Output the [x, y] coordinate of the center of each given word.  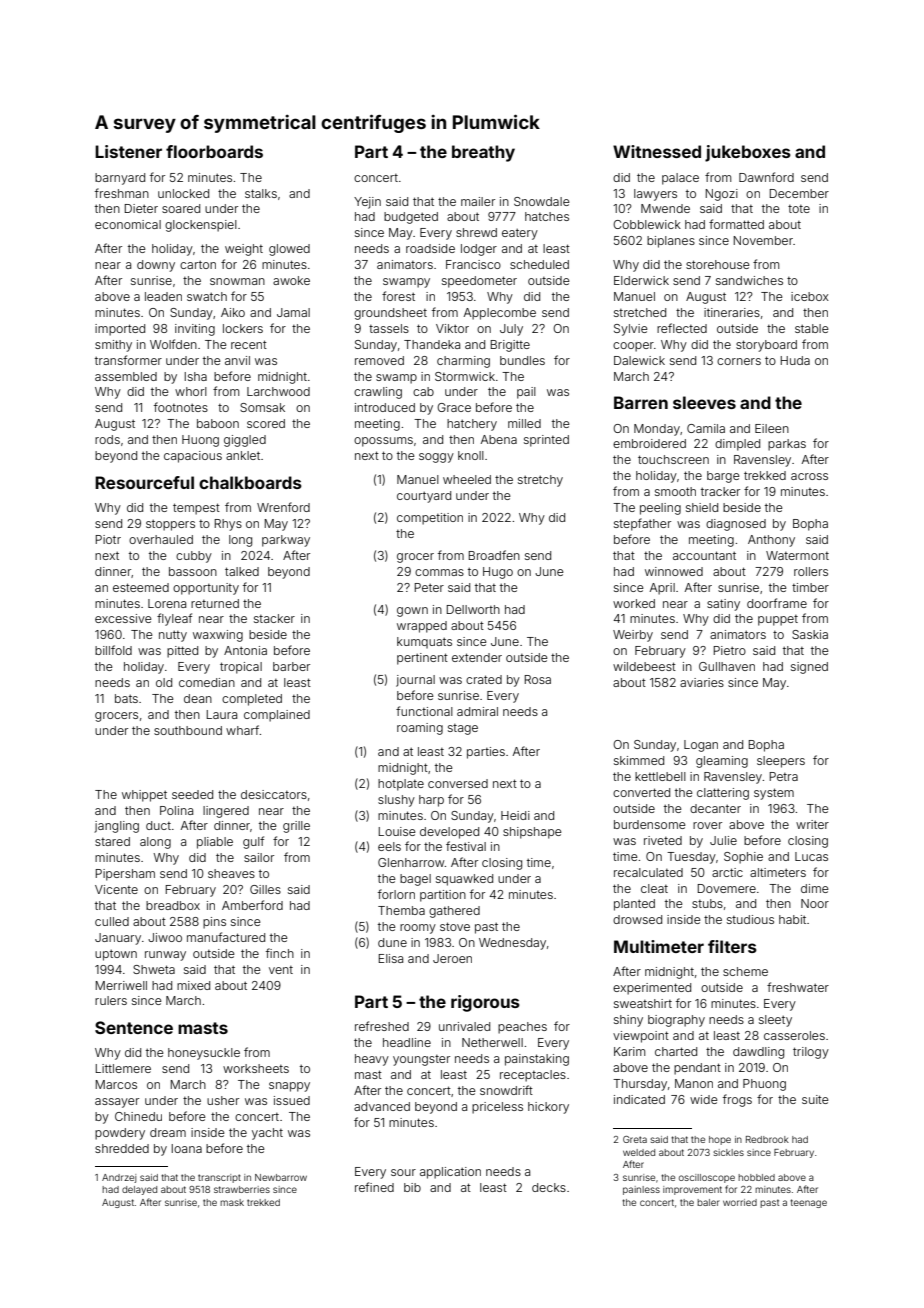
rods [107, 439]
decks [549, 1187]
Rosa [538, 679]
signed [809, 668]
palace [680, 179]
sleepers [781, 762]
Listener [128, 151]
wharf [243, 730]
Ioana [187, 1148]
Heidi [515, 815]
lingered [226, 812]
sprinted [546, 441]
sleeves [704, 402]
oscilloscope [707, 1178]
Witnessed [657, 151]
